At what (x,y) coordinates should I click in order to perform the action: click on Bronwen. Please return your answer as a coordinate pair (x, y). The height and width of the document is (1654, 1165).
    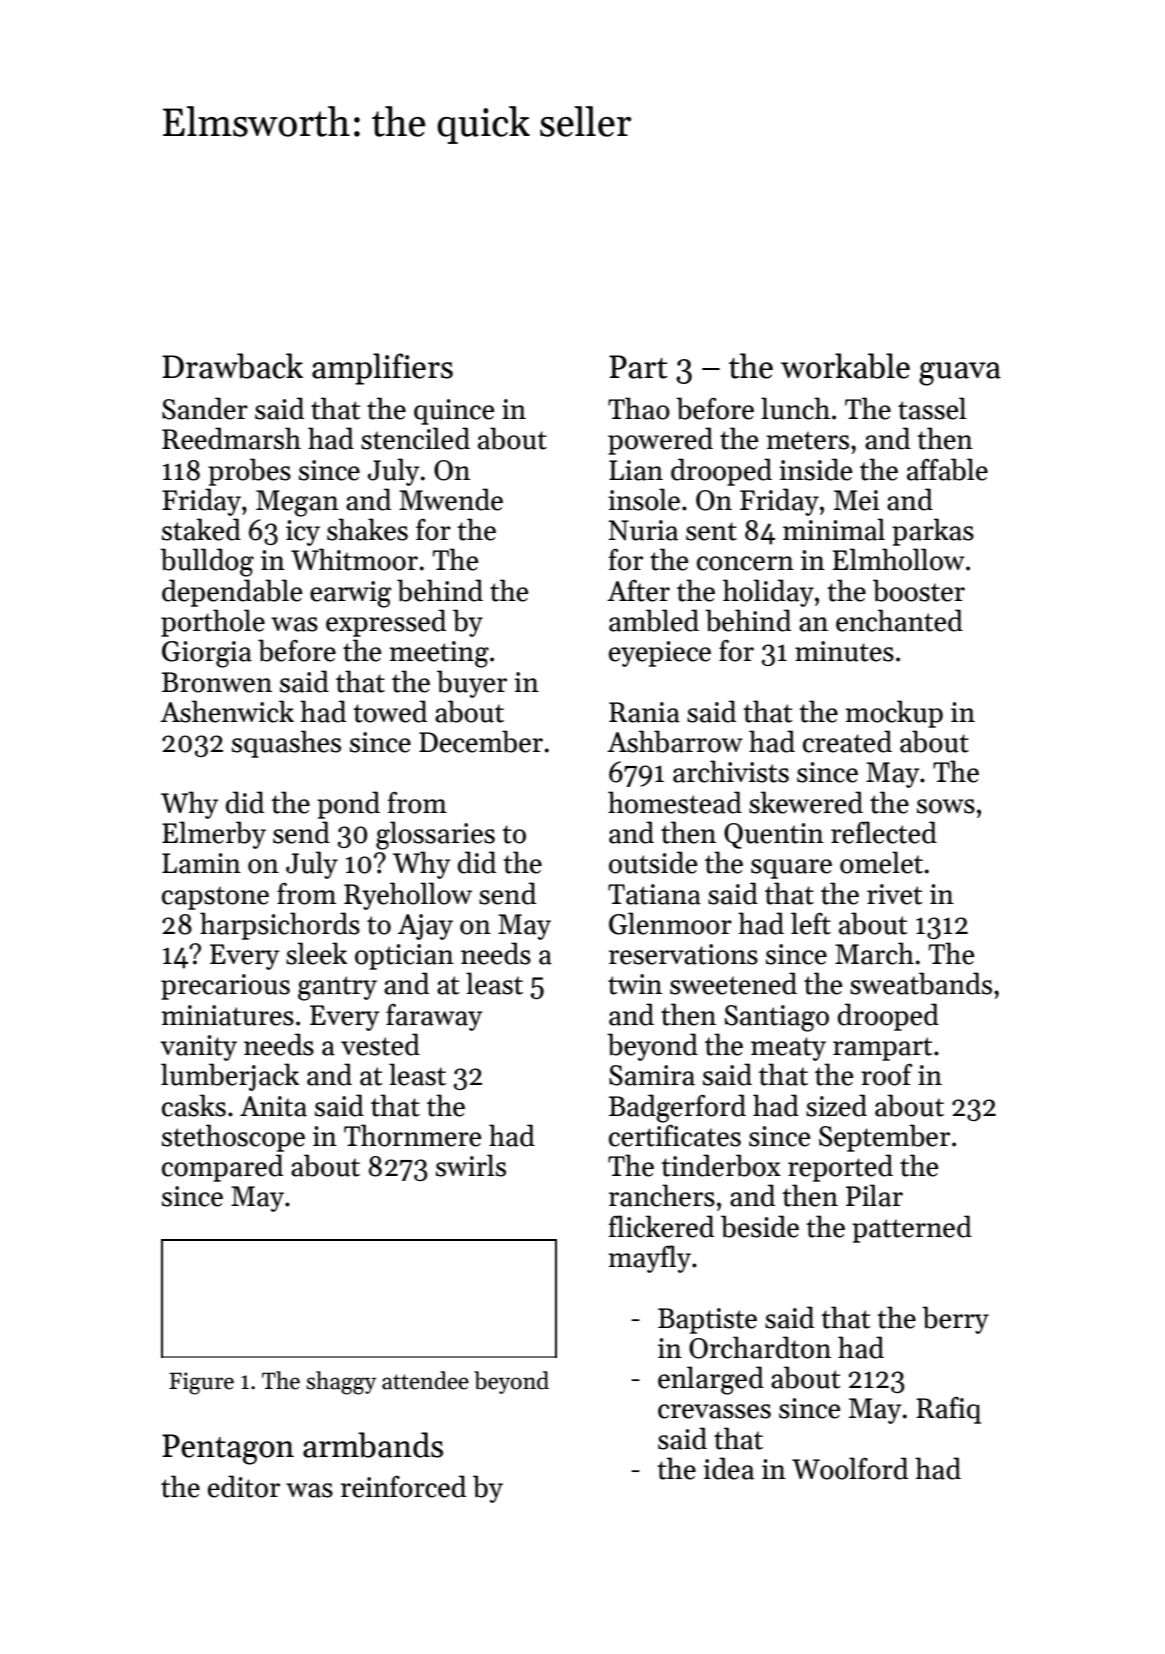
    Looking at the image, I should click on (217, 682).
